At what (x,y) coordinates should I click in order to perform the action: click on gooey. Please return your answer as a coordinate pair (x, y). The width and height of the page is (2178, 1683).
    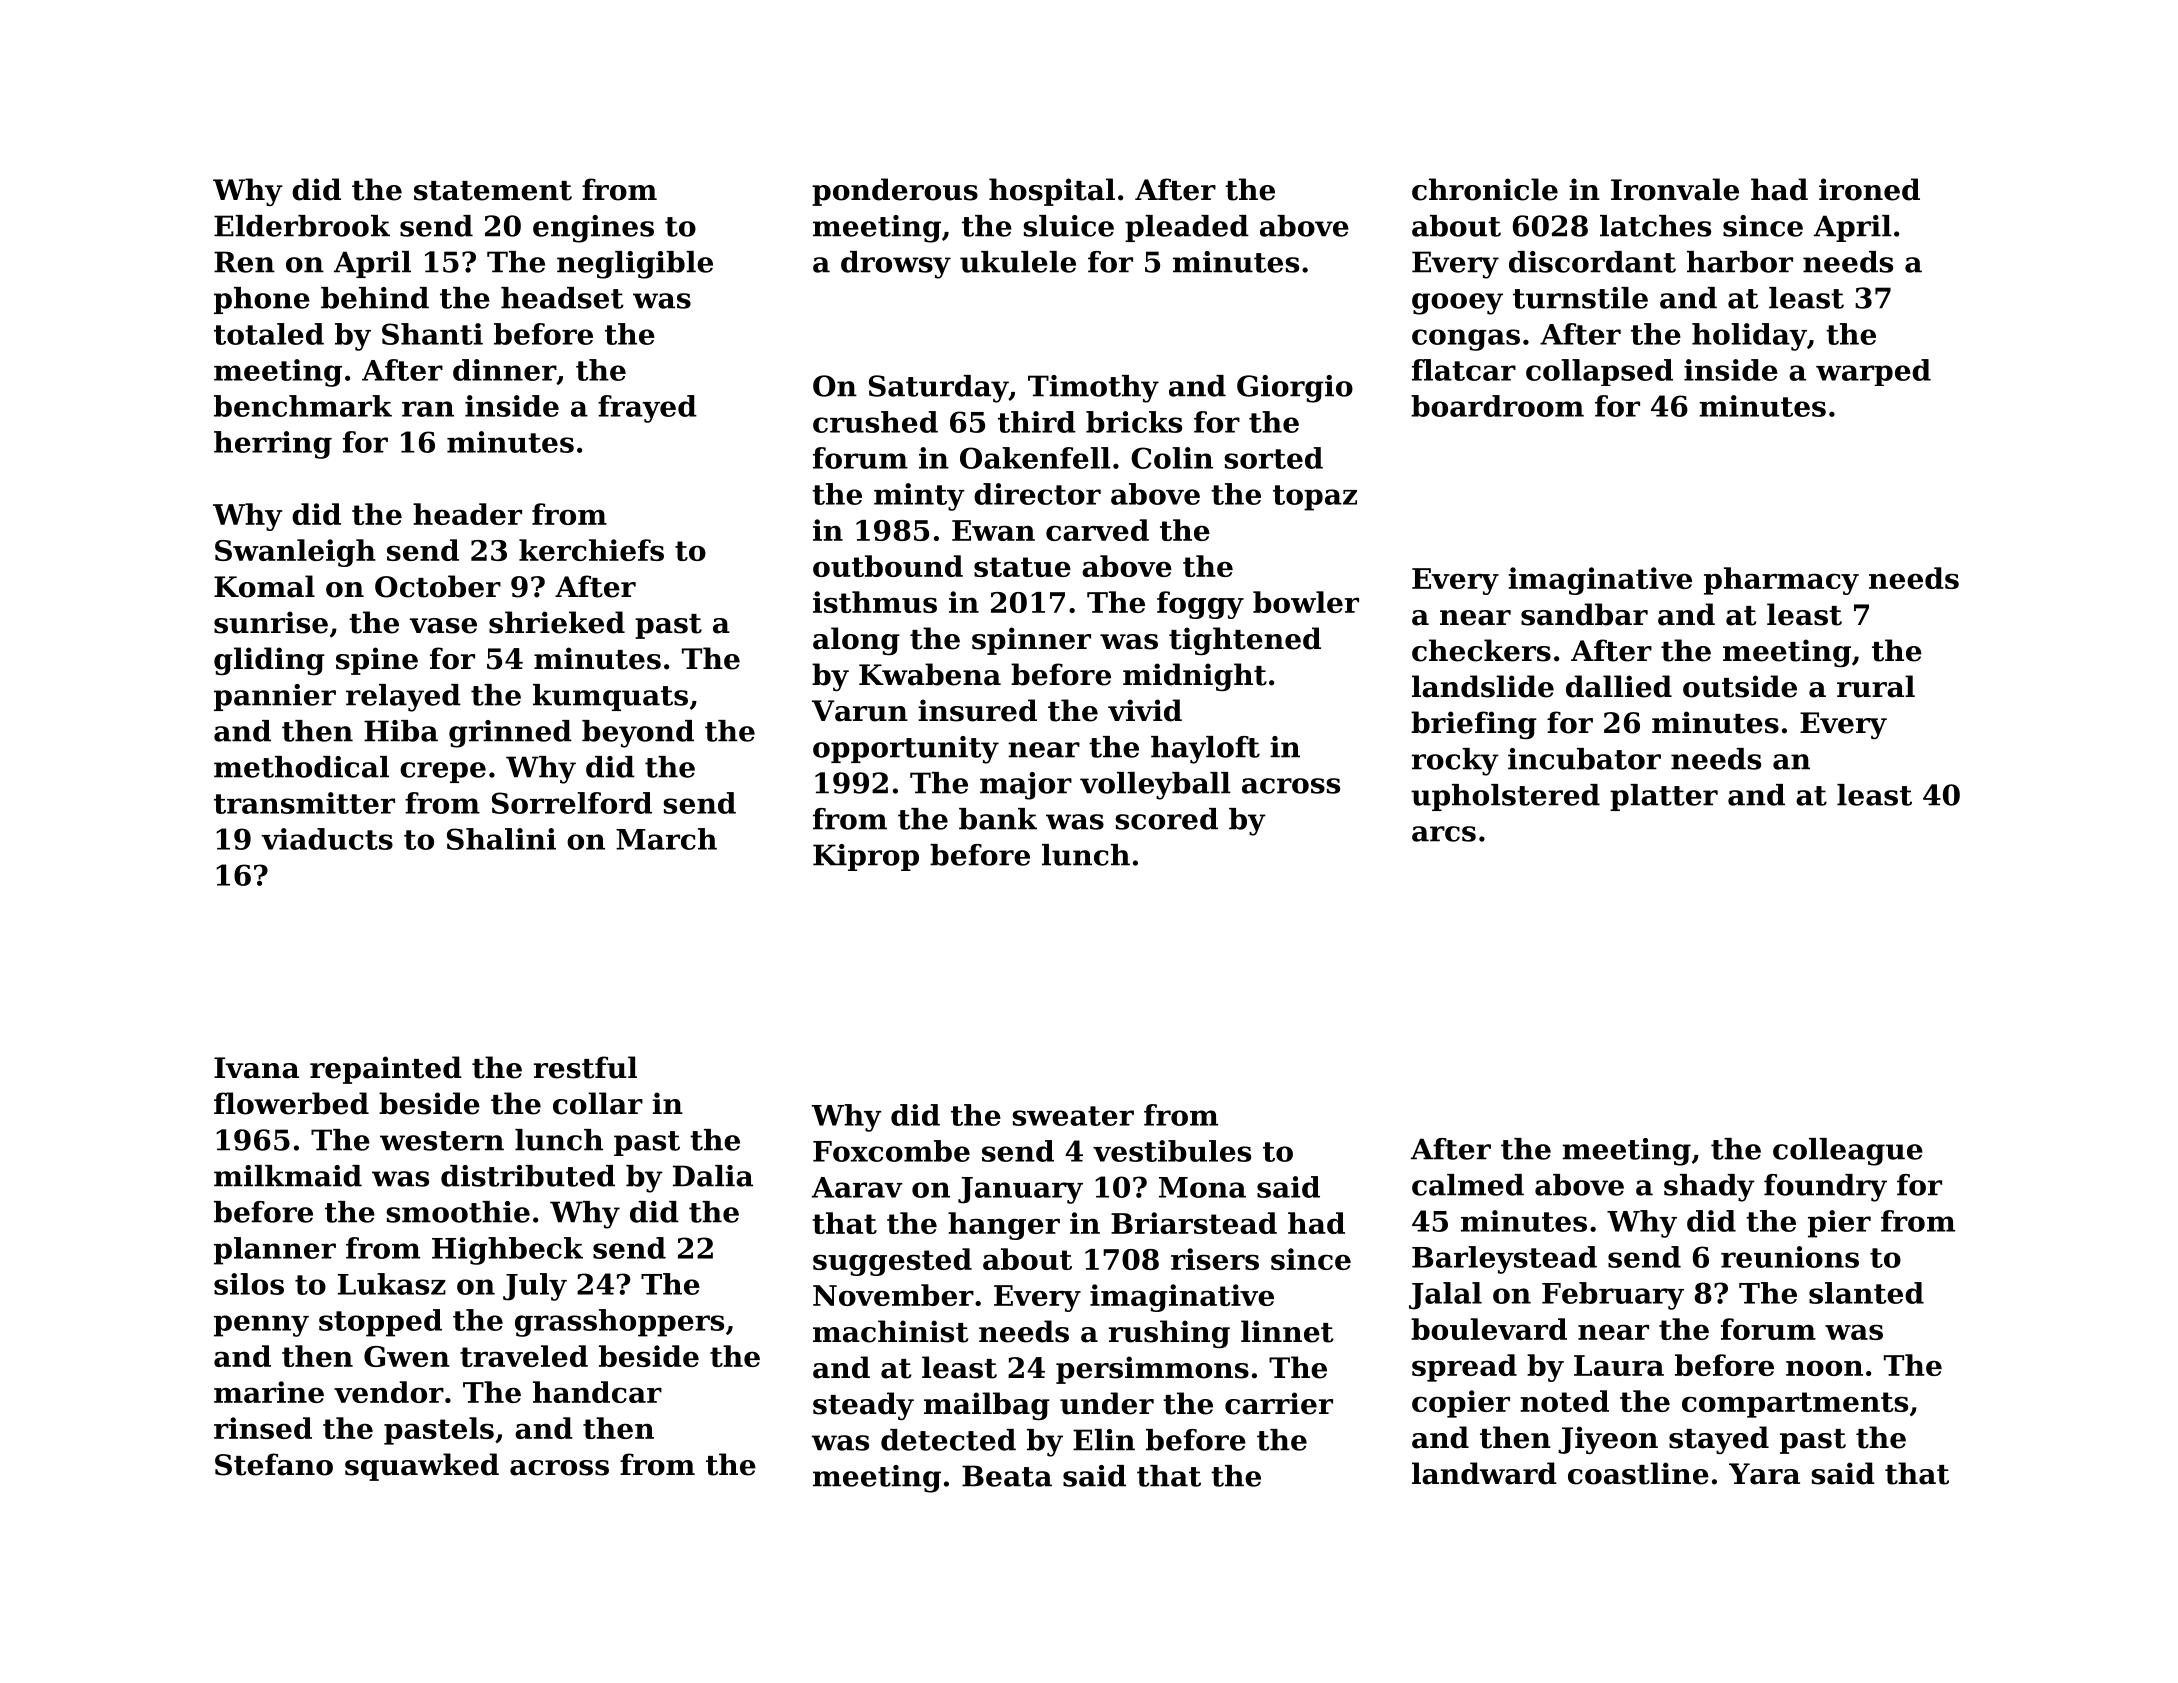
    Looking at the image, I should click on (1457, 304).
